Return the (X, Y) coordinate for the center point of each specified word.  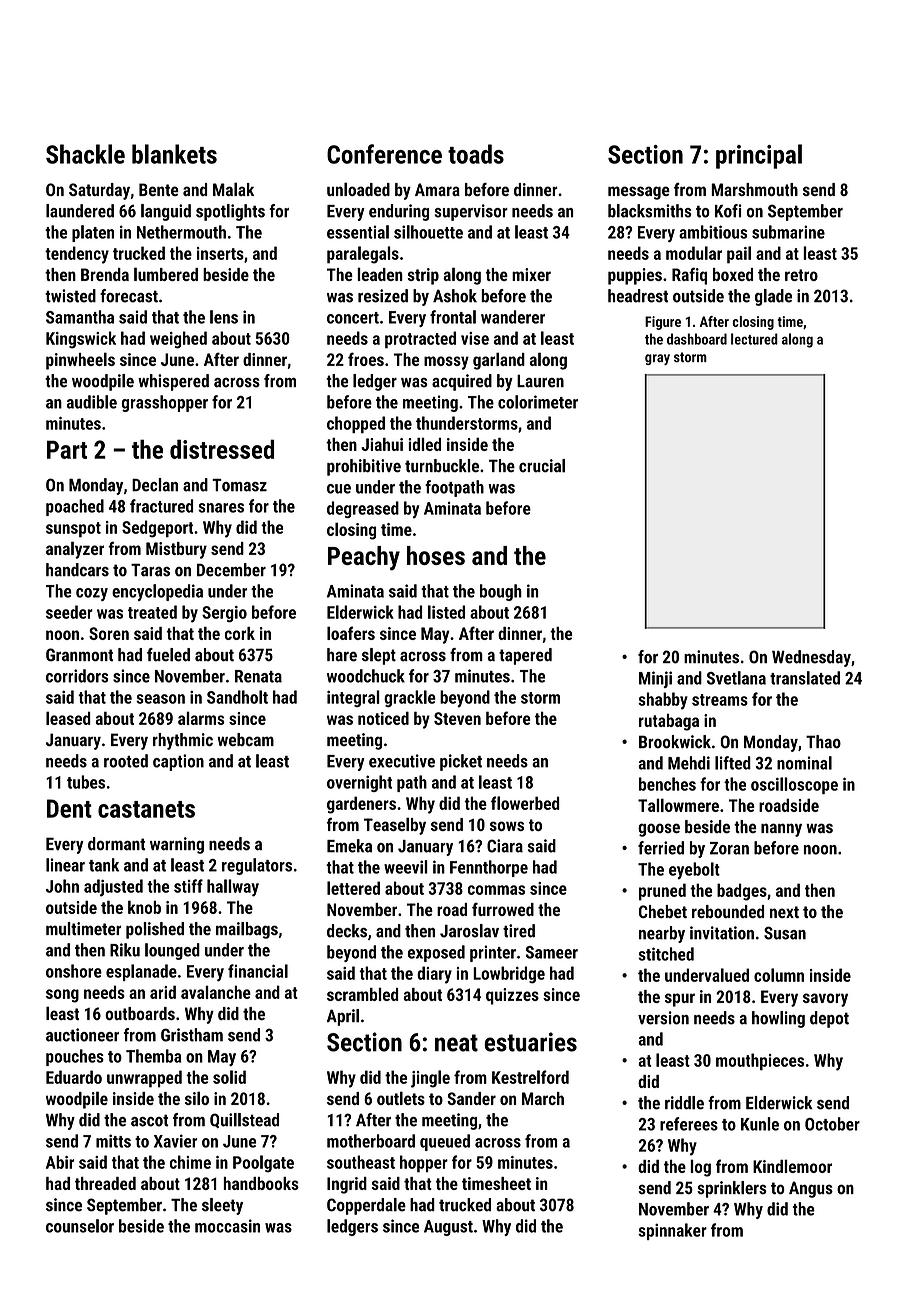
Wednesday (811, 658)
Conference (384, 154)
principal (759, 156)
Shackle (85, 154)
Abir (60, 1162)
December (231, 570)
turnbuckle (442, 466)
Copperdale (366, 1206)
